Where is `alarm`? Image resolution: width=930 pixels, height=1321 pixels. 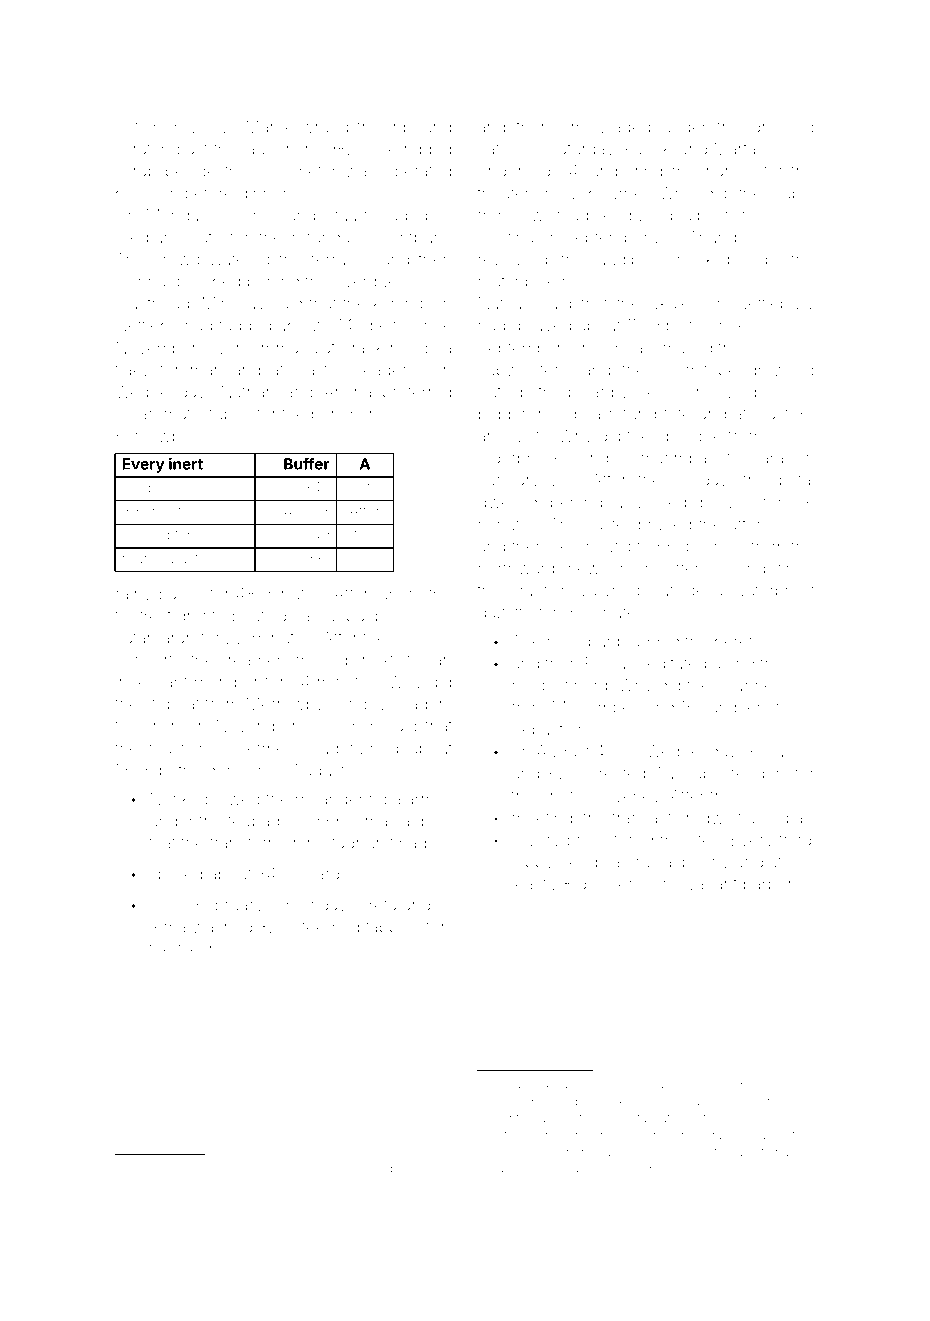 alarm is located at coordinates (413, 799).
